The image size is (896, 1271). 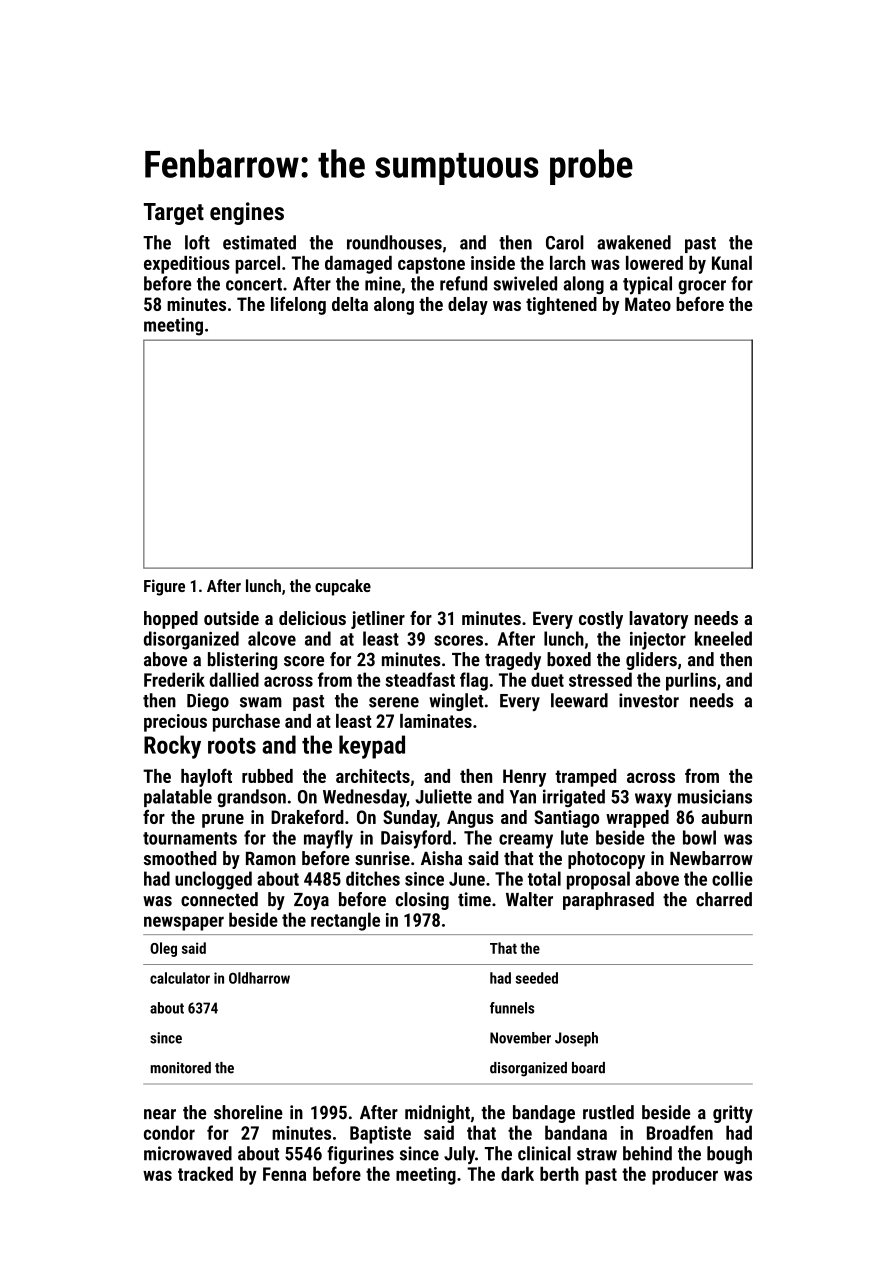 I want to click on roundhouses, so click(x=394, y=242).
